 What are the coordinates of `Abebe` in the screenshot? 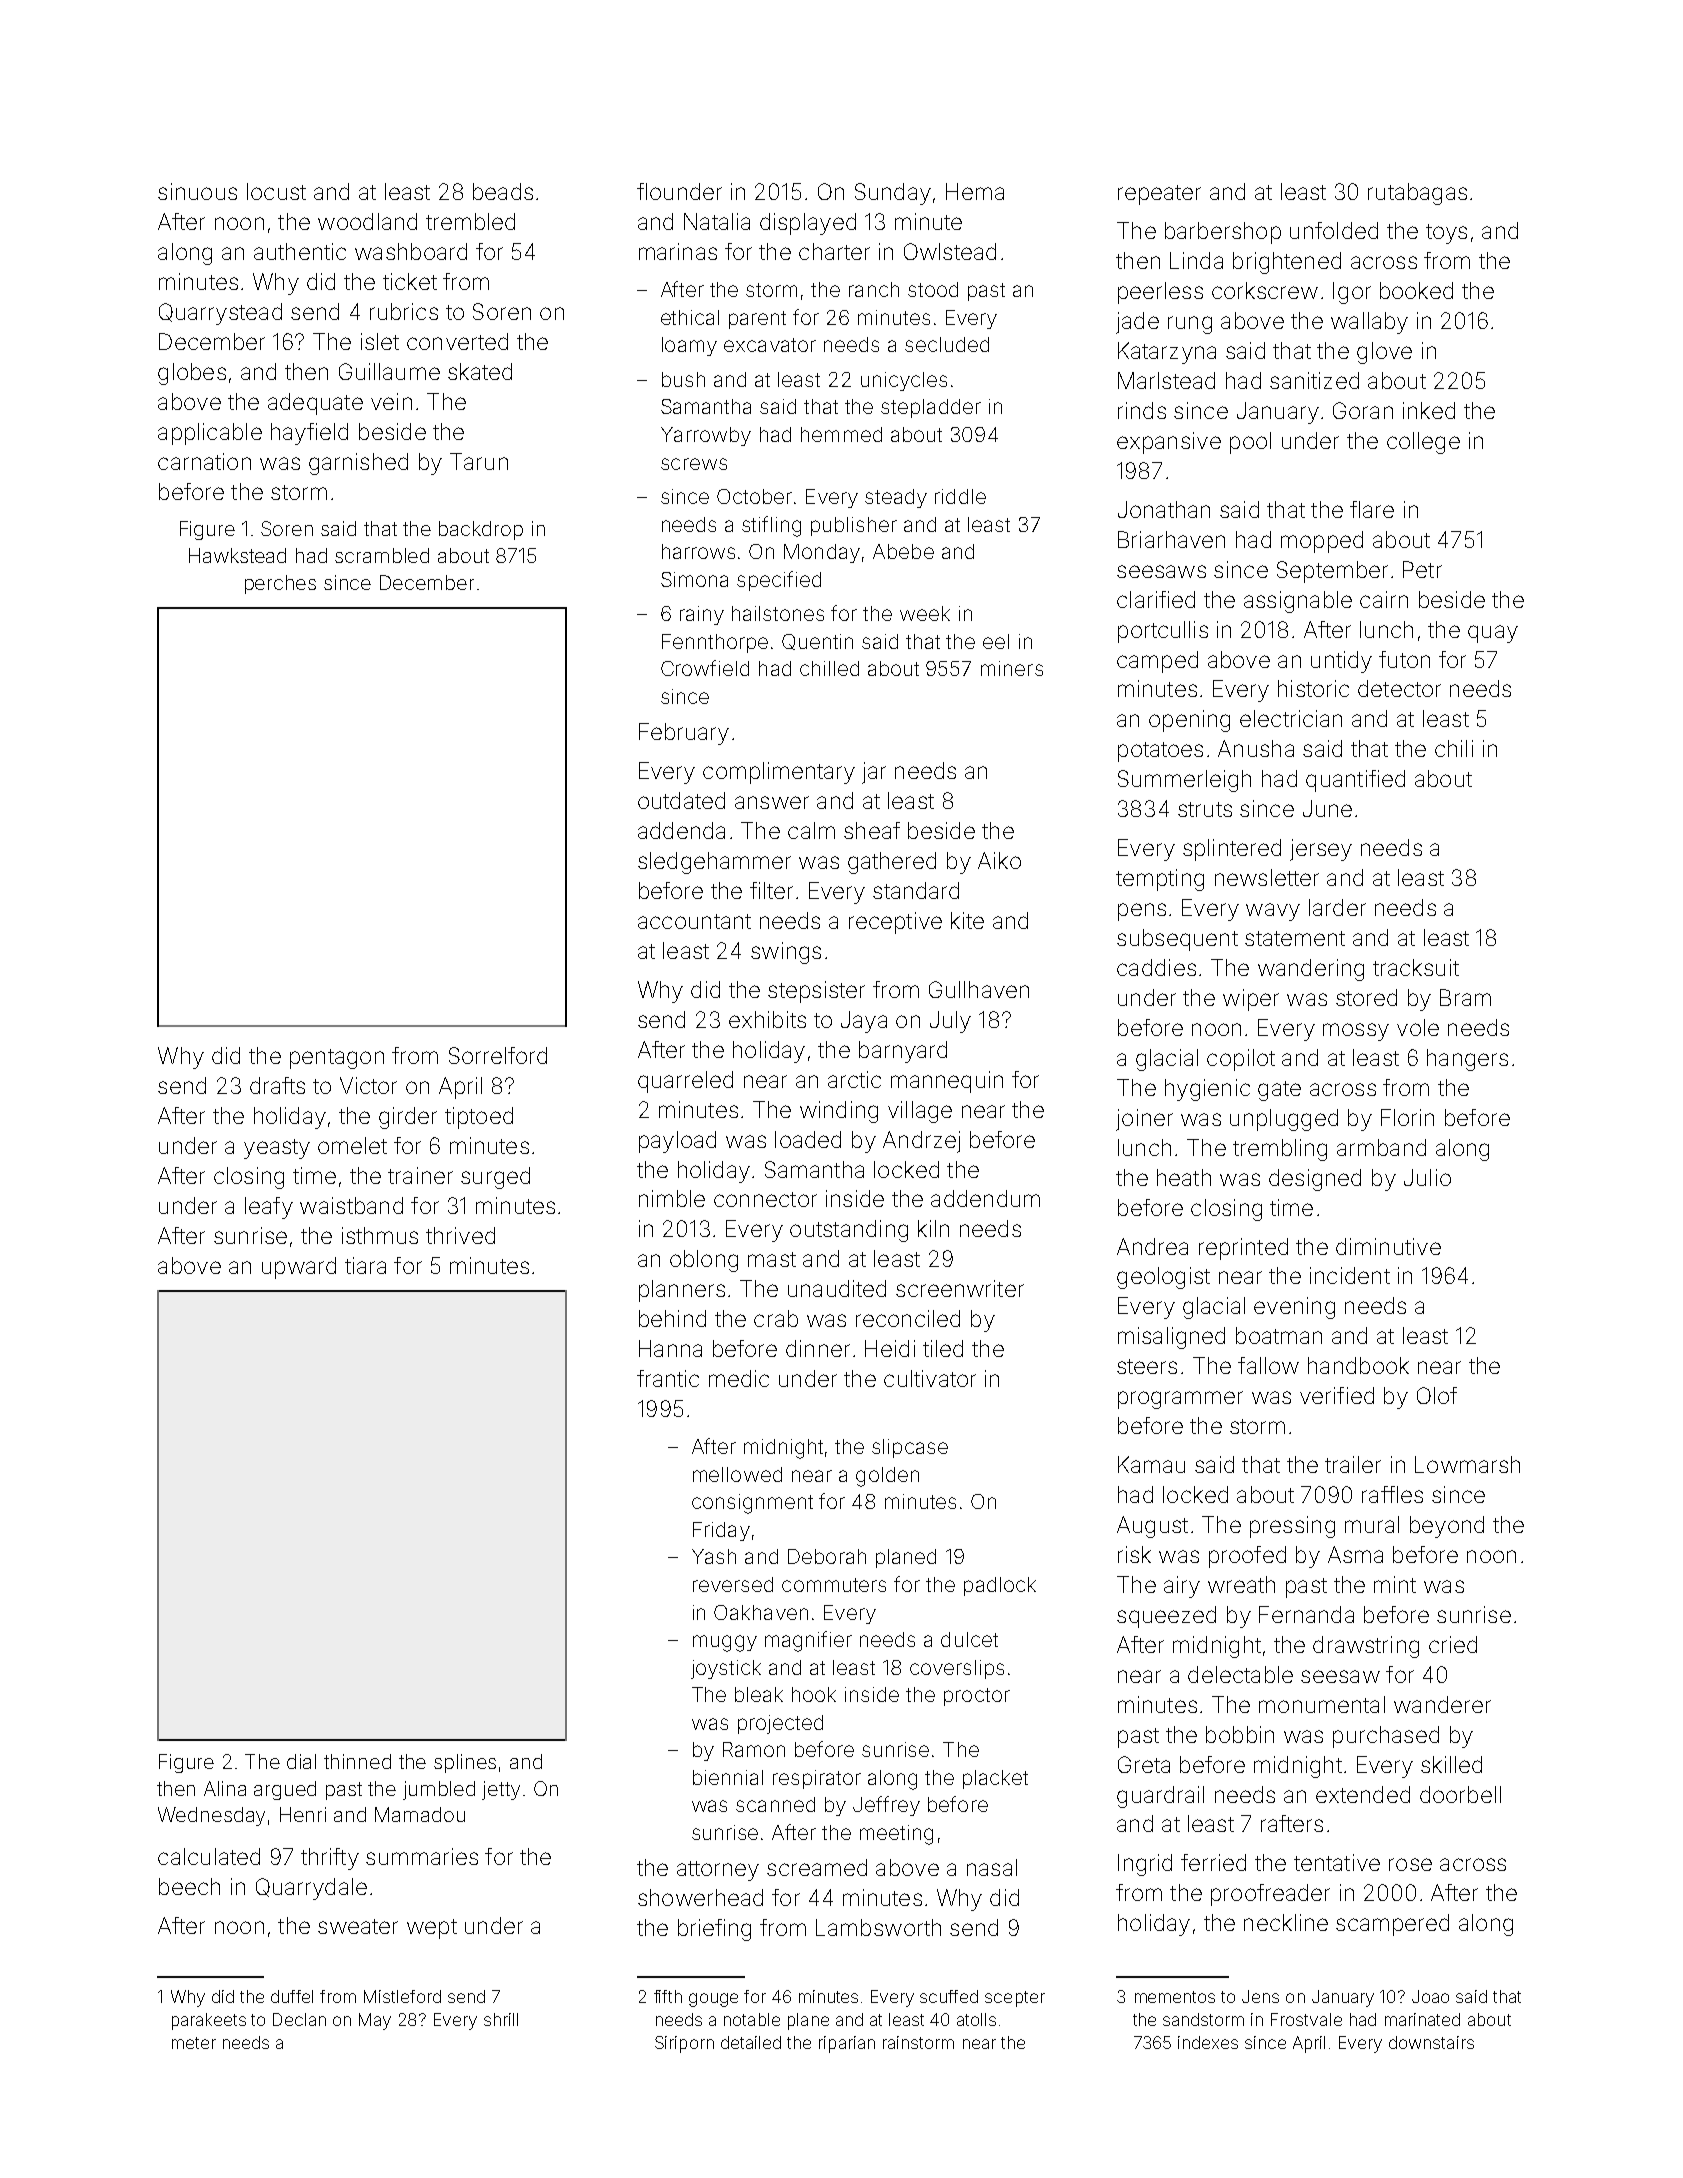 It's located at (903, 551).
